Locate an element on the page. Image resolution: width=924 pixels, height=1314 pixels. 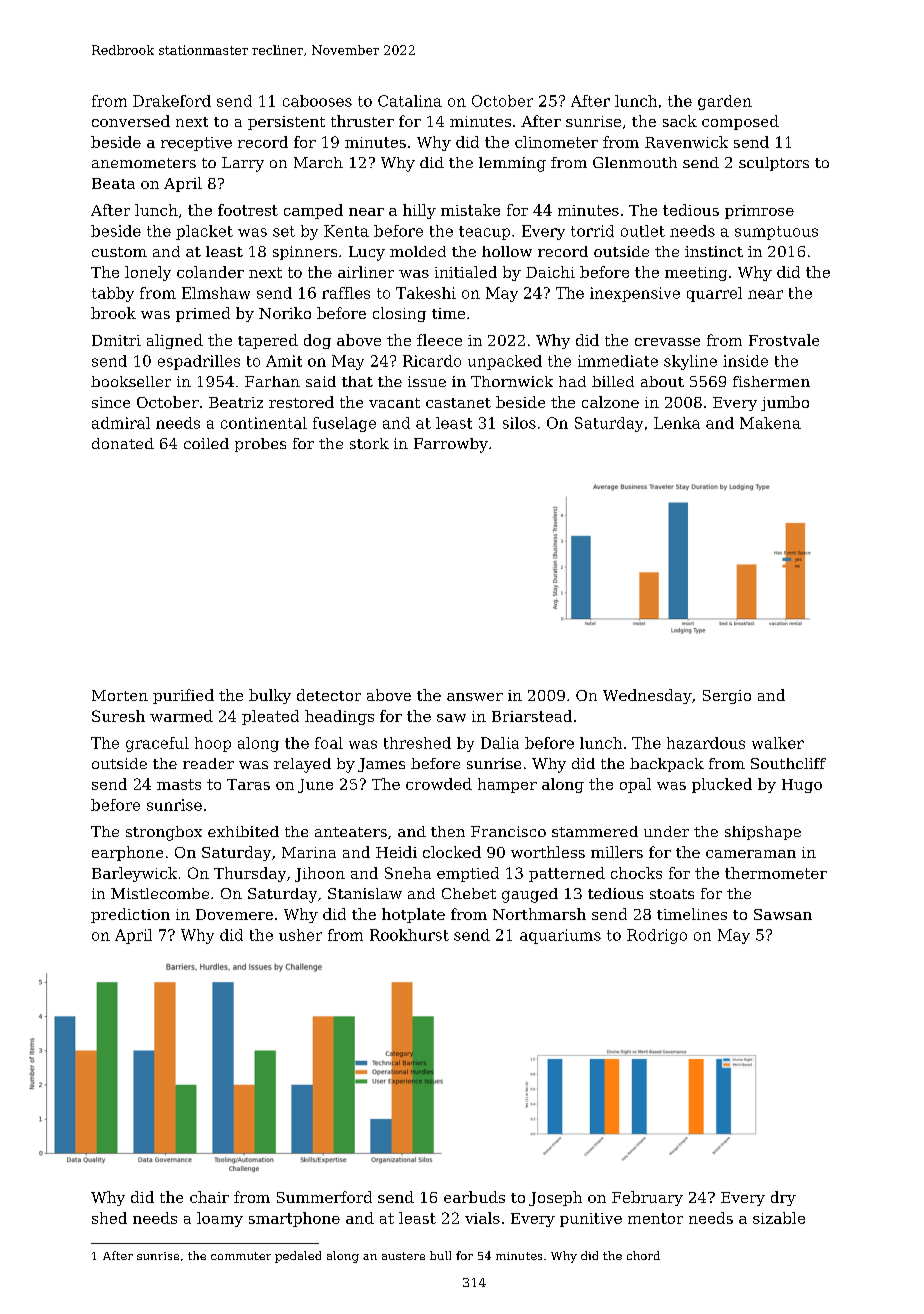
commuter is located at coordinates (241, 1256).
